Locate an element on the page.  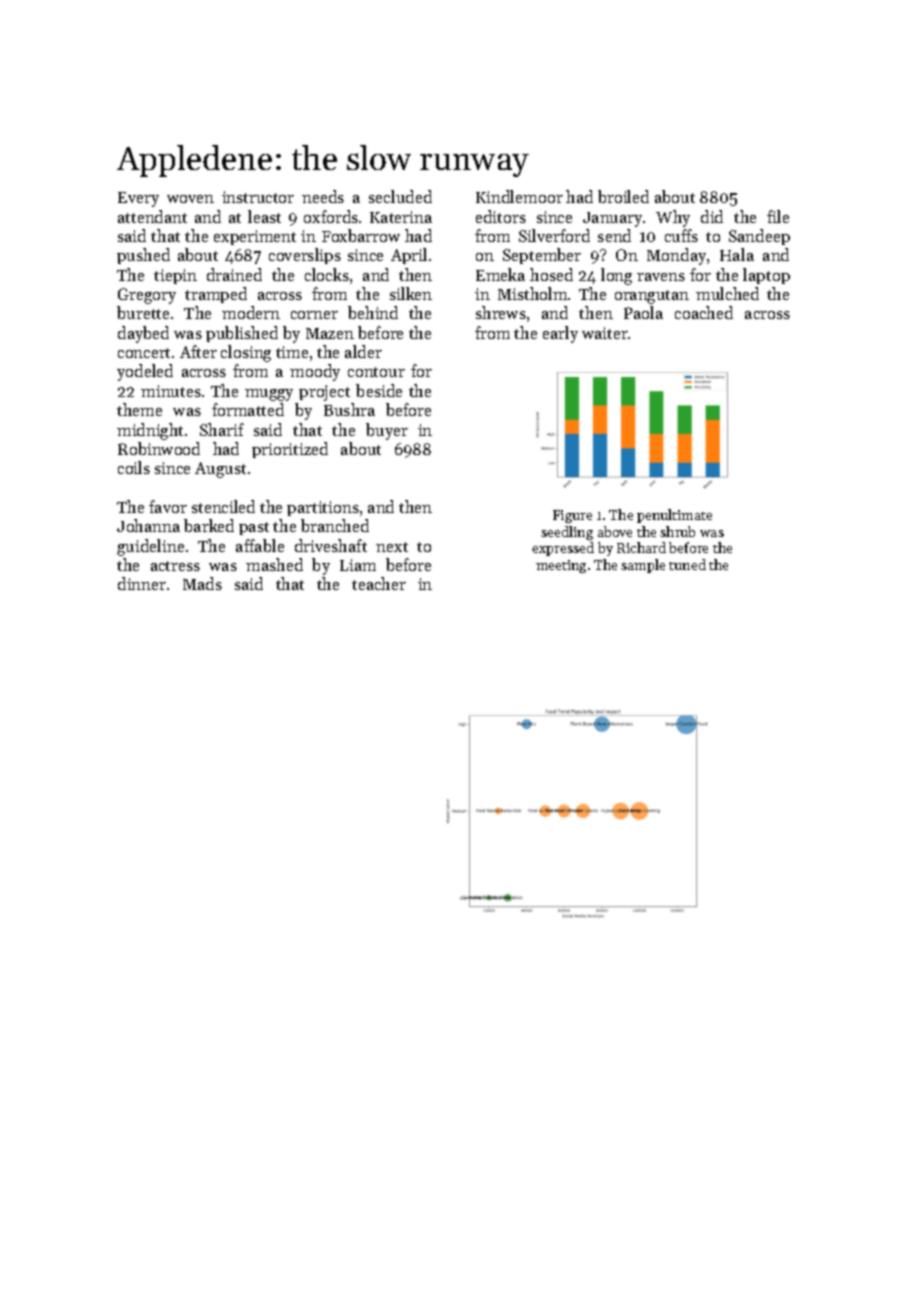
coached is located at coordinates (704, 312).
